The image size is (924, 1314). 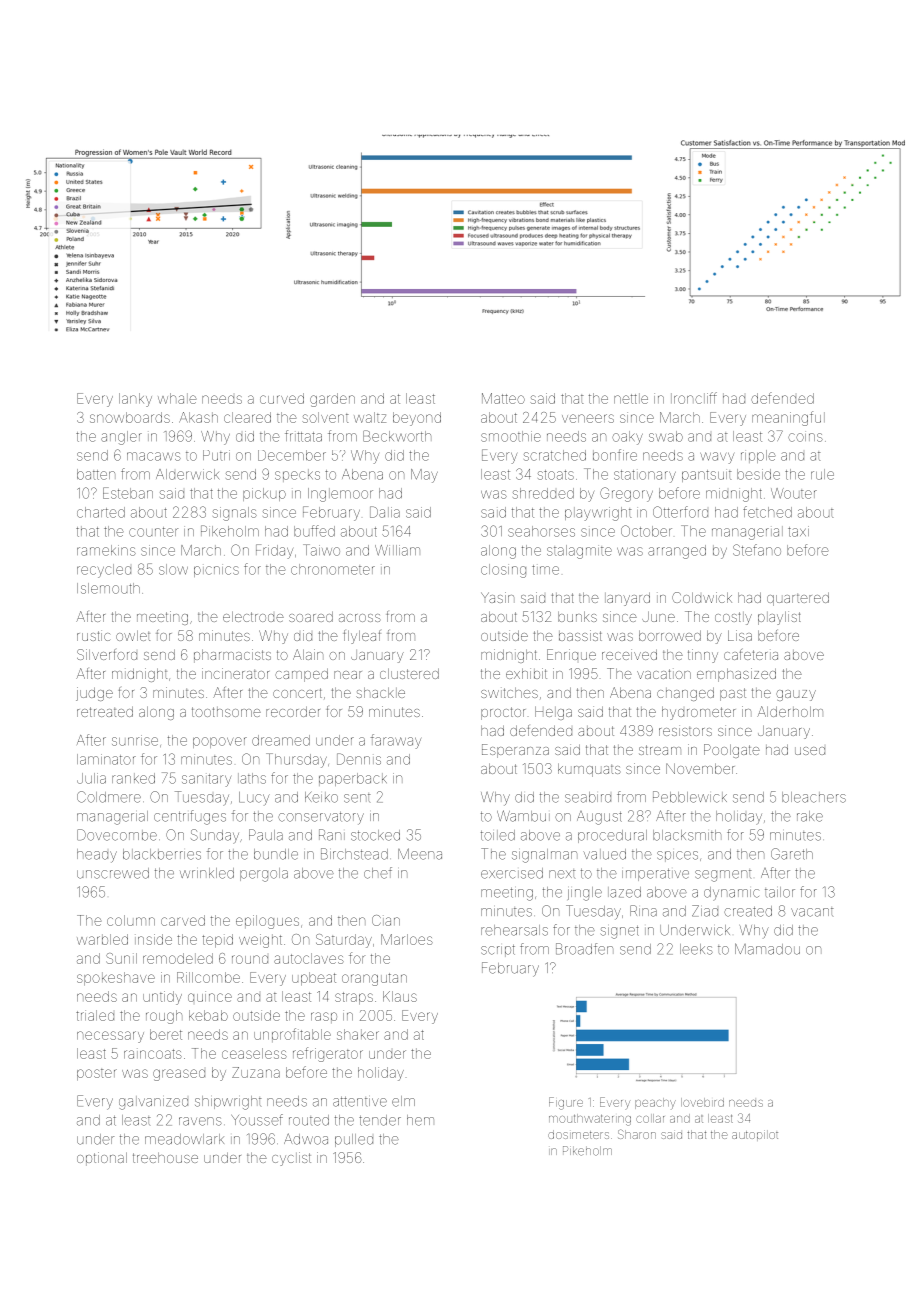 What do you see at coordinates (631, 398) in the document?
I see `nettle` at bounding box center [631, 398].
